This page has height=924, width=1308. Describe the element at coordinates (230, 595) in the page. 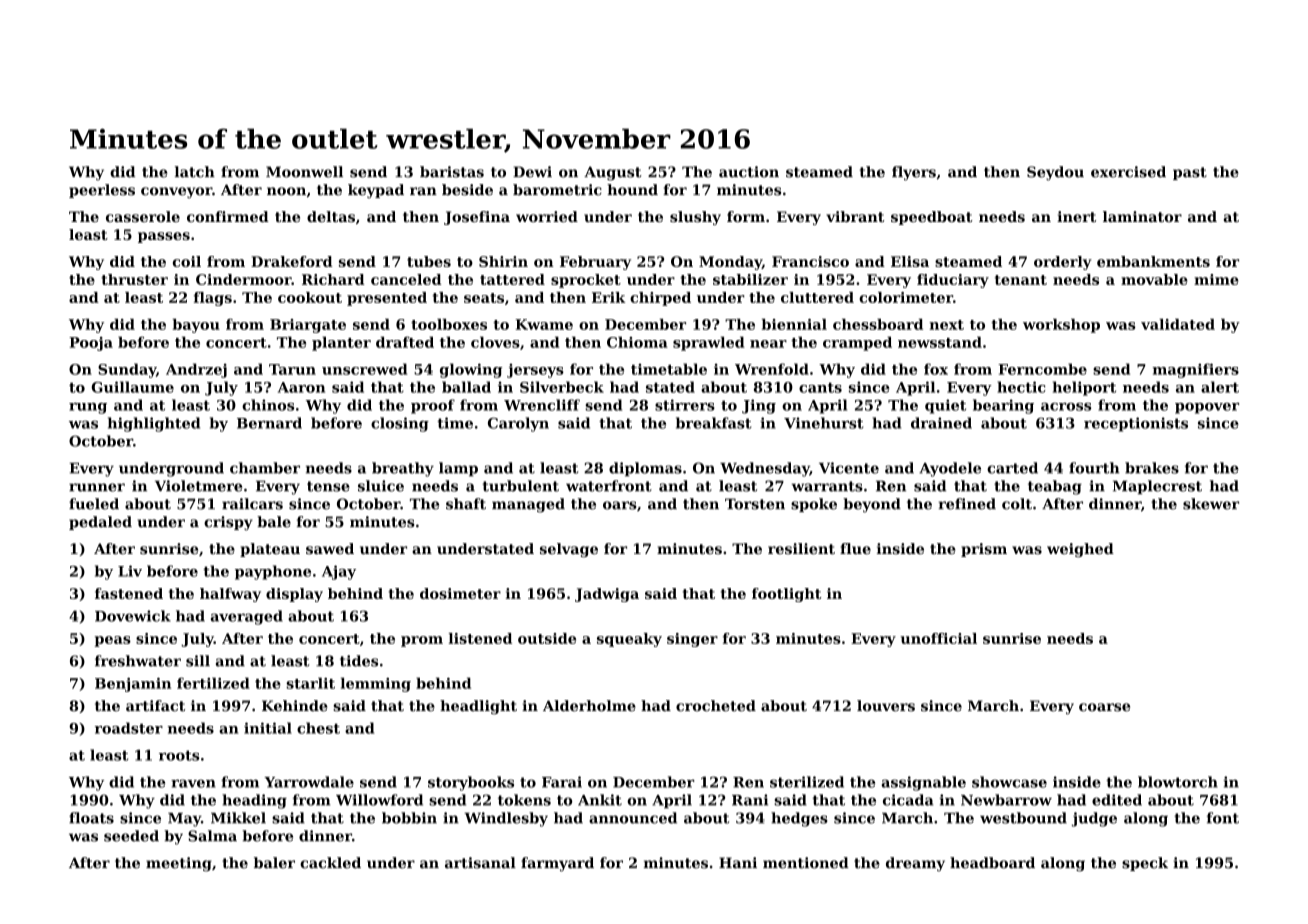

I see `halfway` at that location.
